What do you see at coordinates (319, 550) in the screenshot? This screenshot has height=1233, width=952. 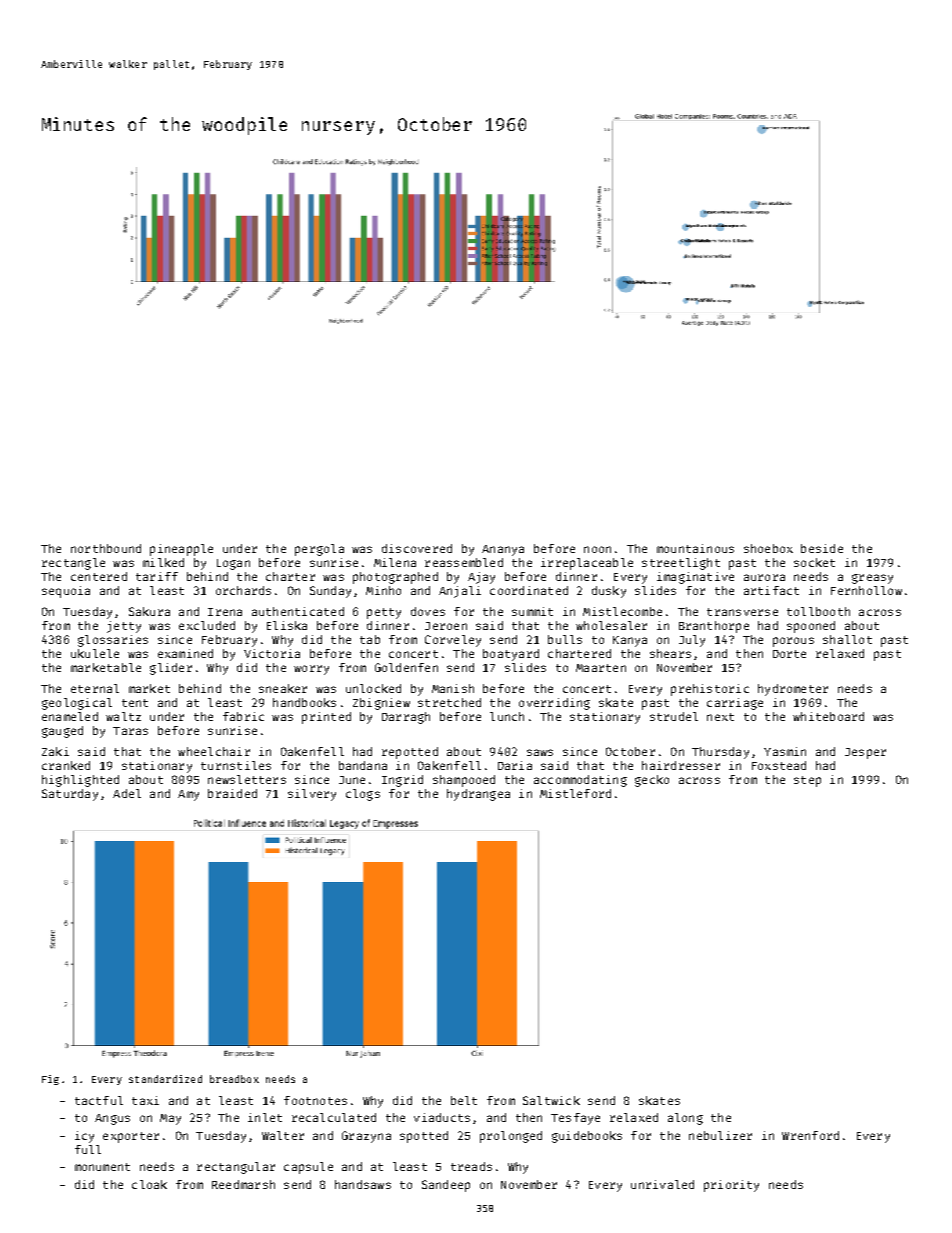 I see `pergola` at bounding box center [319, 550].
